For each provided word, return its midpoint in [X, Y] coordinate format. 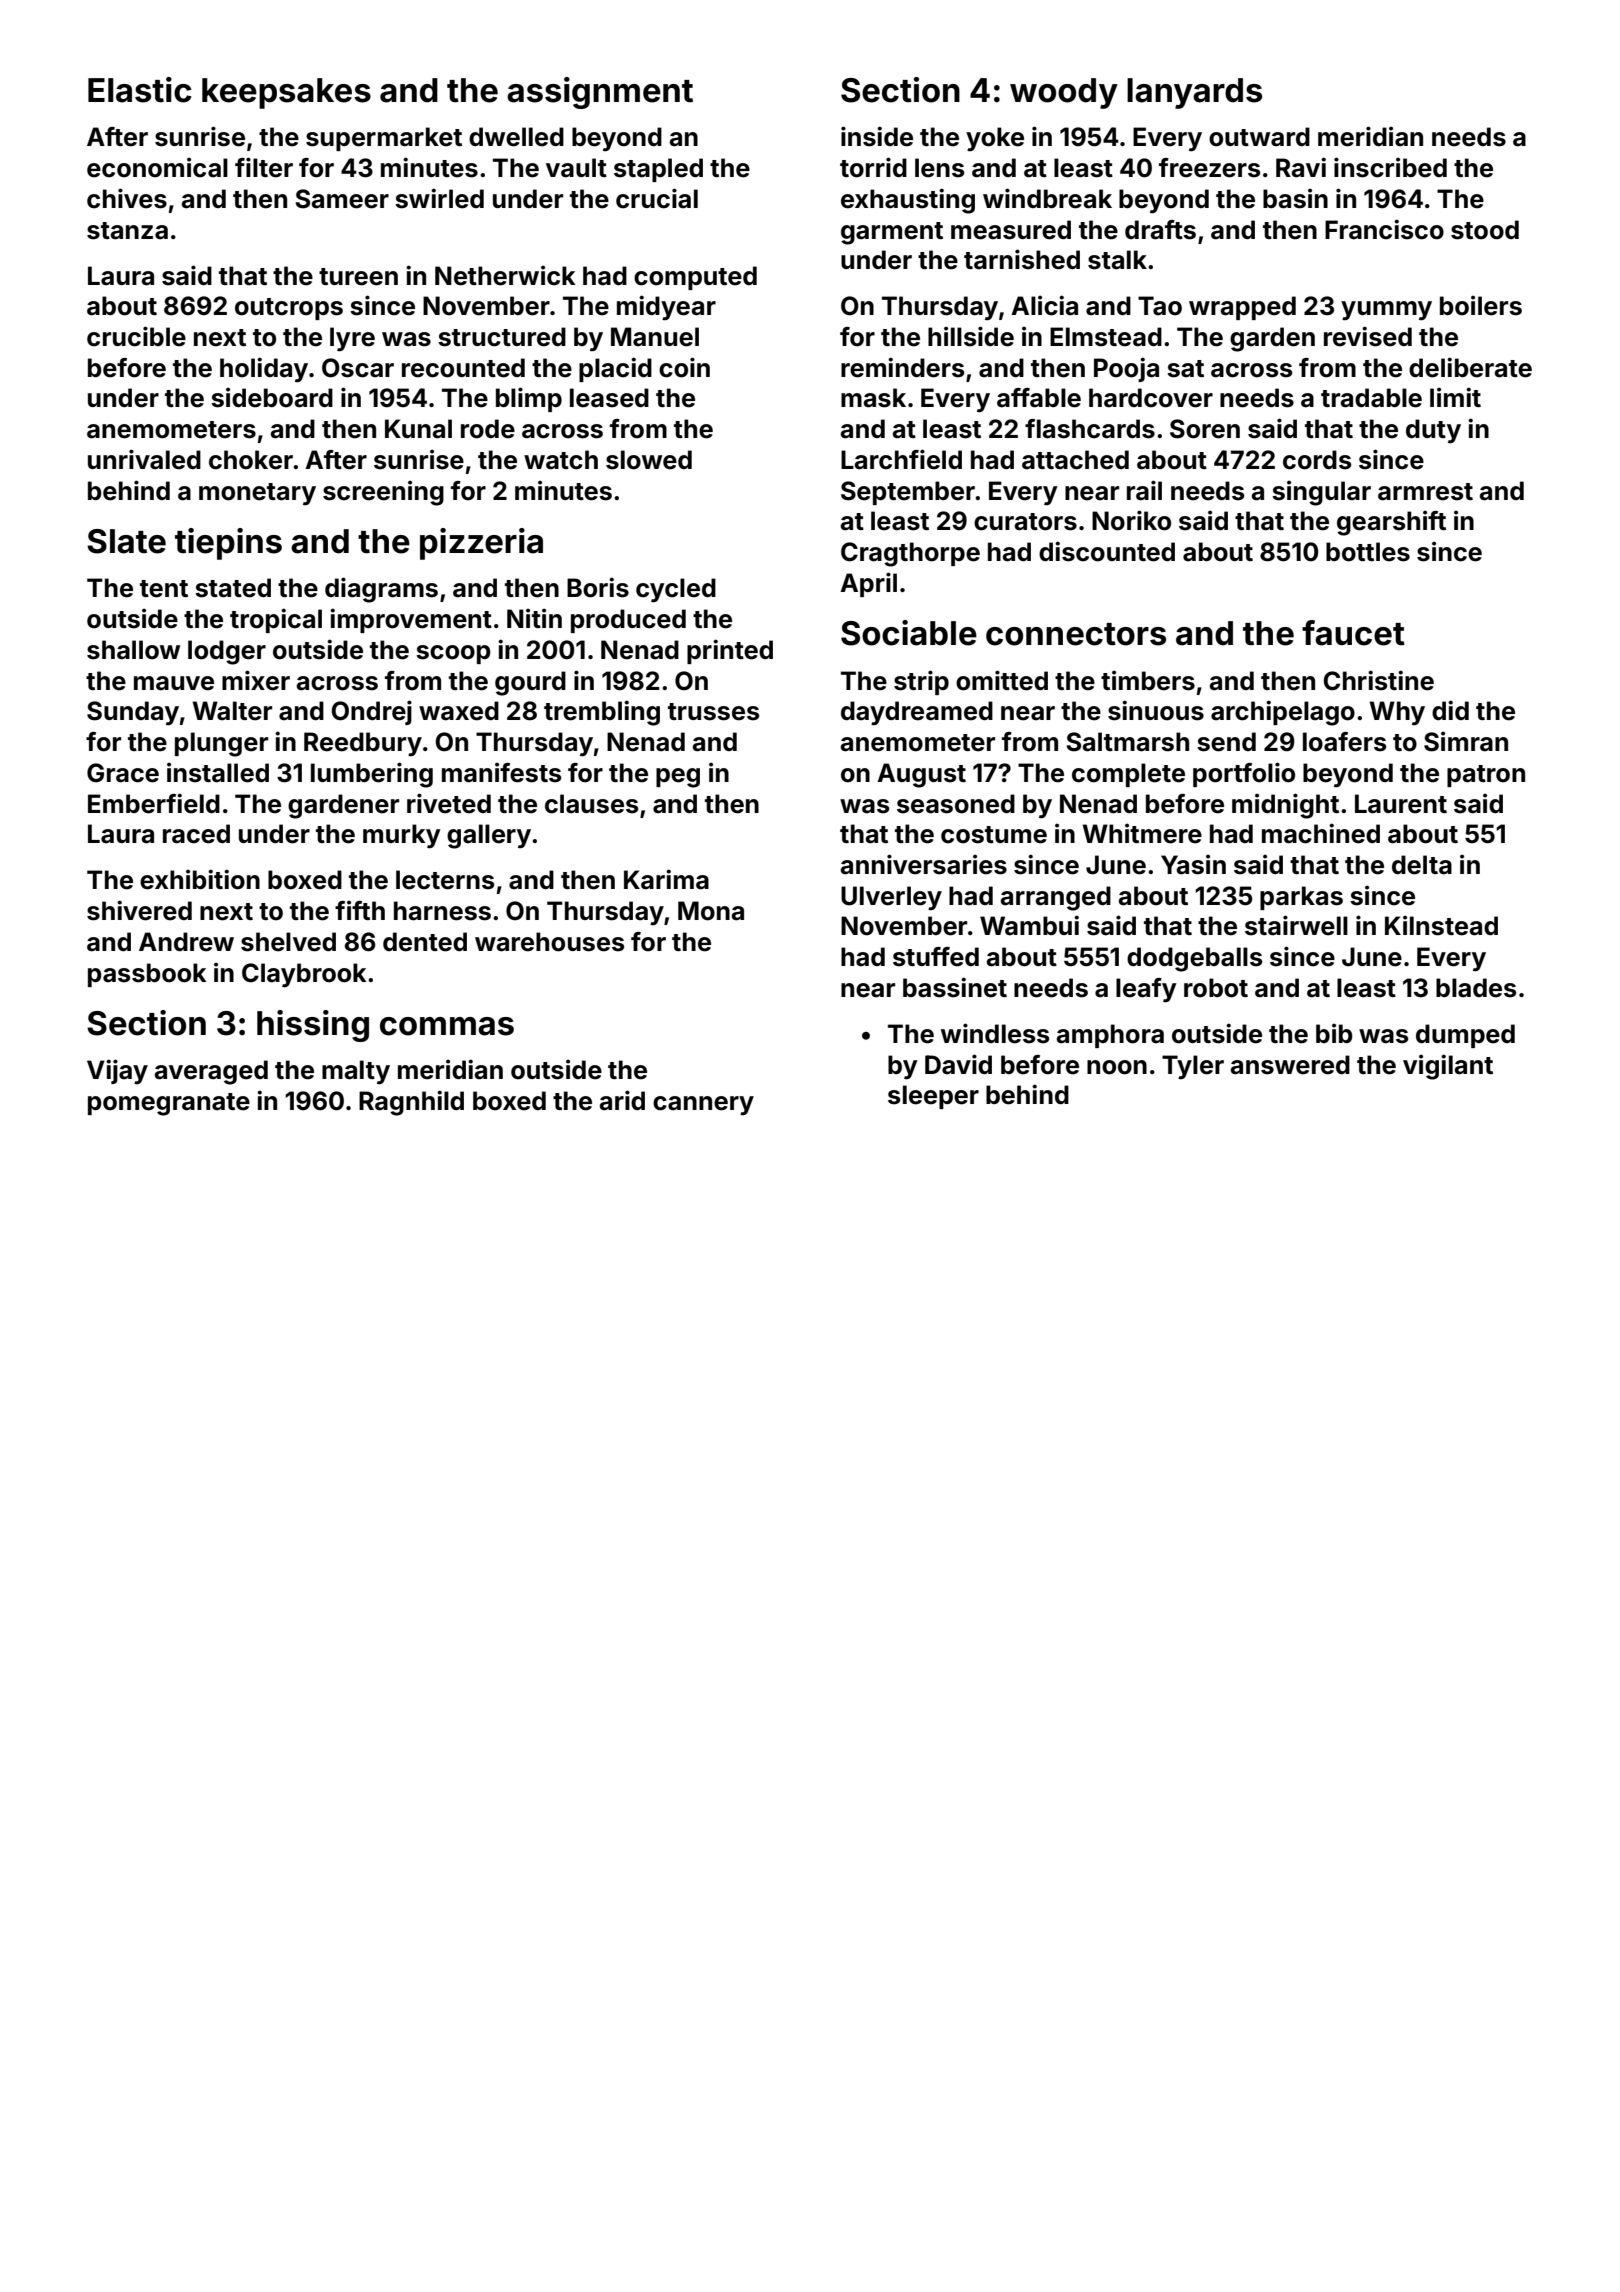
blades [1476, 988]
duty [1433, 431]
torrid [873, 167]
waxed [459, 711]
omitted [1002, 680]
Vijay [117, 1071]
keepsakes [286, 93]
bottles [1368, 552]
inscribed [1390, 167]
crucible [136, 336]
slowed [649, 460]
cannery [703, 1105]
